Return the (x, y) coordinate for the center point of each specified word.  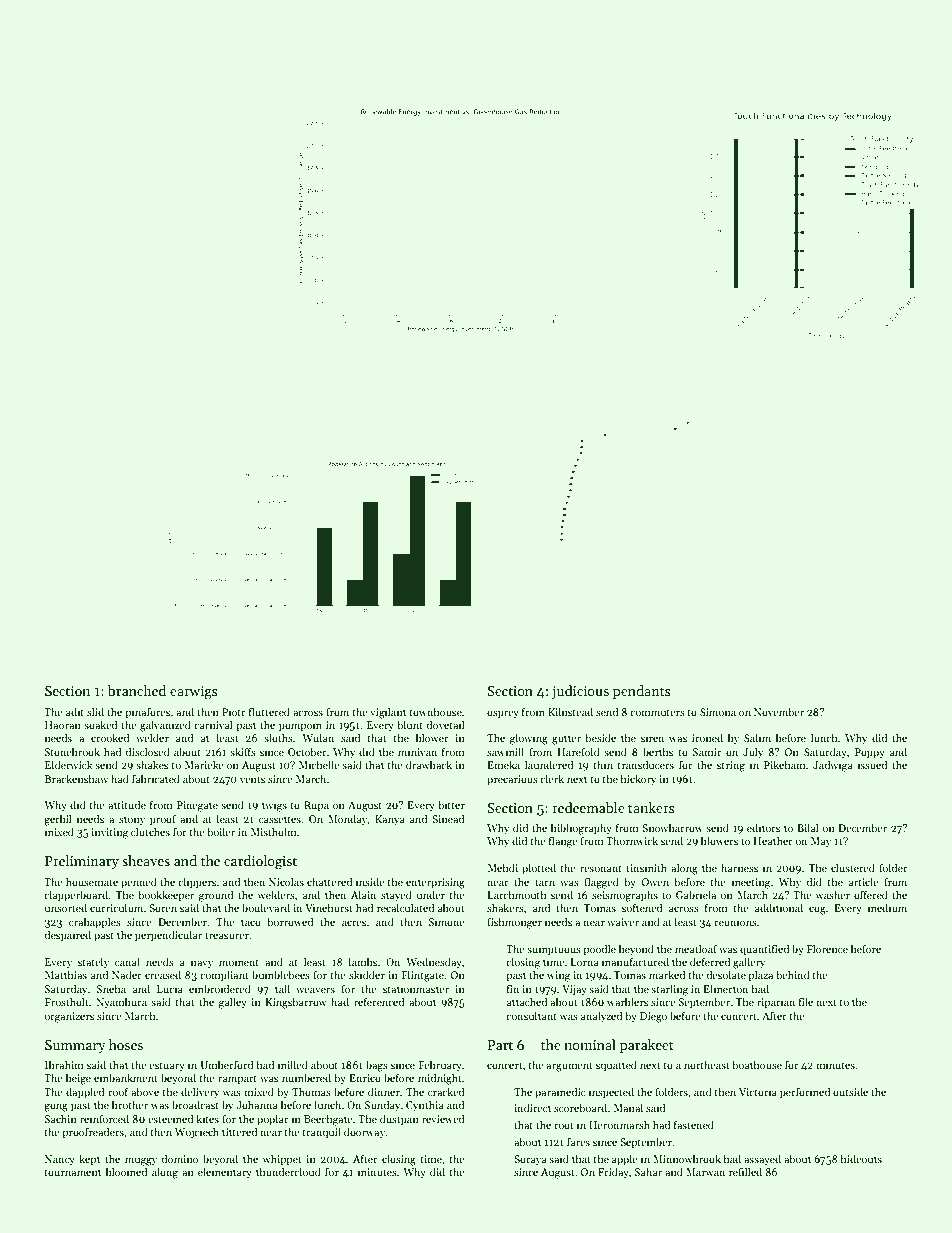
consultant (531, 1015)
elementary (225, 1172)
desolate (726, 974)
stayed (396, 895)
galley (233, 1003)
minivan (417, 752)
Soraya (530, 1160)
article (864, 881)
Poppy (870, 753)
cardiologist (260, 862)
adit (75, 711)
